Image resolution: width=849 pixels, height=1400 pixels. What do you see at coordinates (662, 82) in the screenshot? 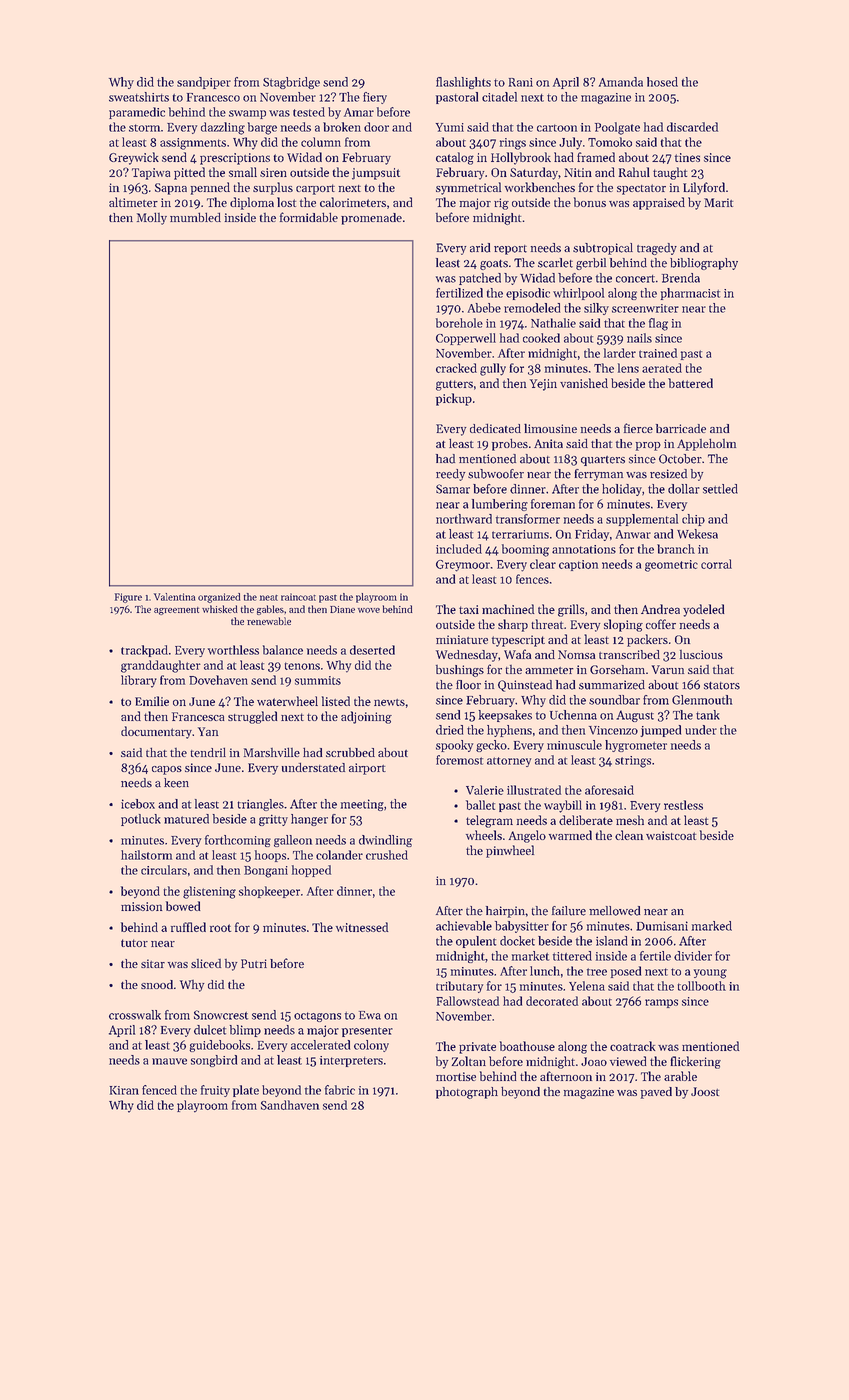
I see `hosed` at bounding box center [662, 82].
